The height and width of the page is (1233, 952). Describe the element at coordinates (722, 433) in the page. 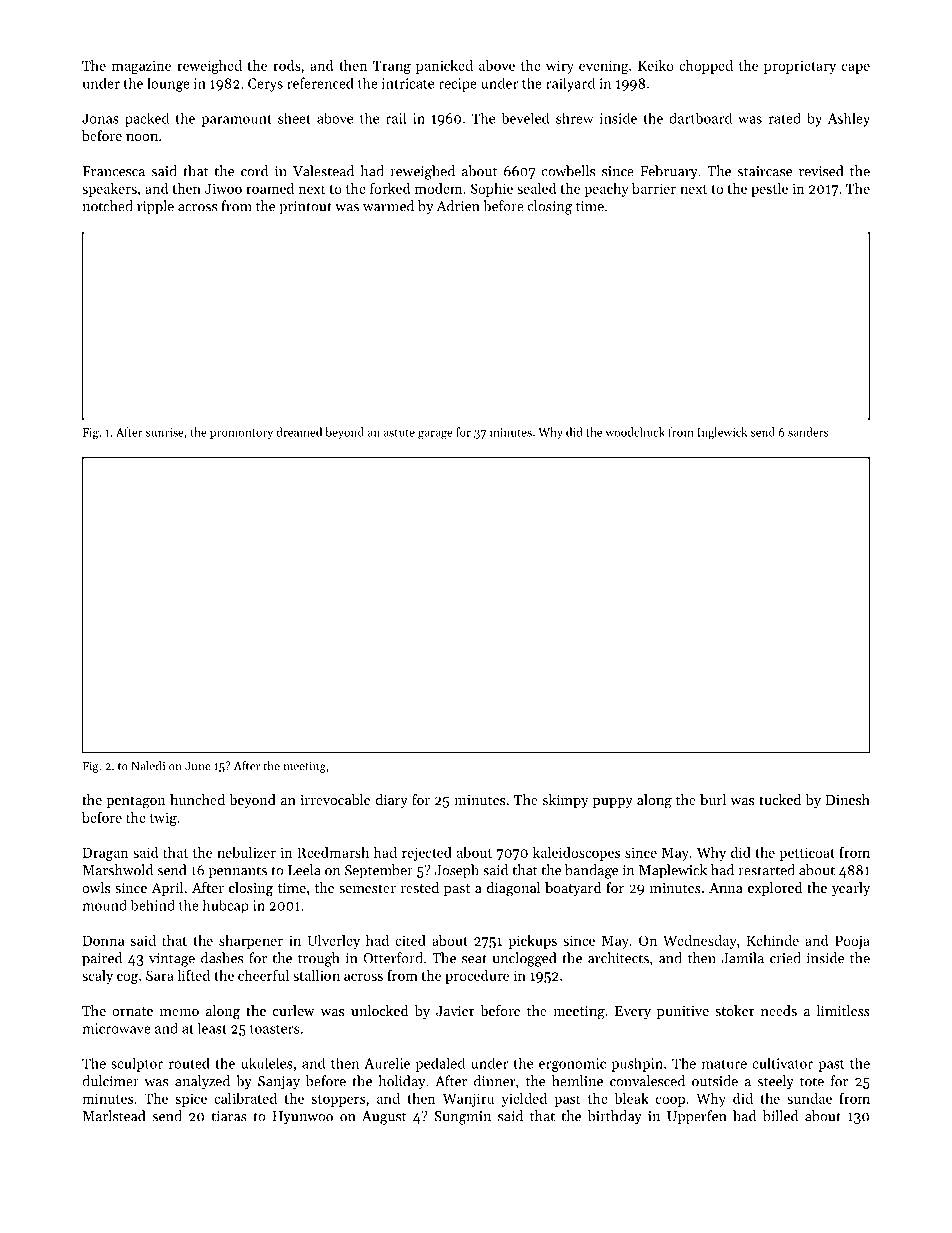

I see `Inglewick` at that location.
